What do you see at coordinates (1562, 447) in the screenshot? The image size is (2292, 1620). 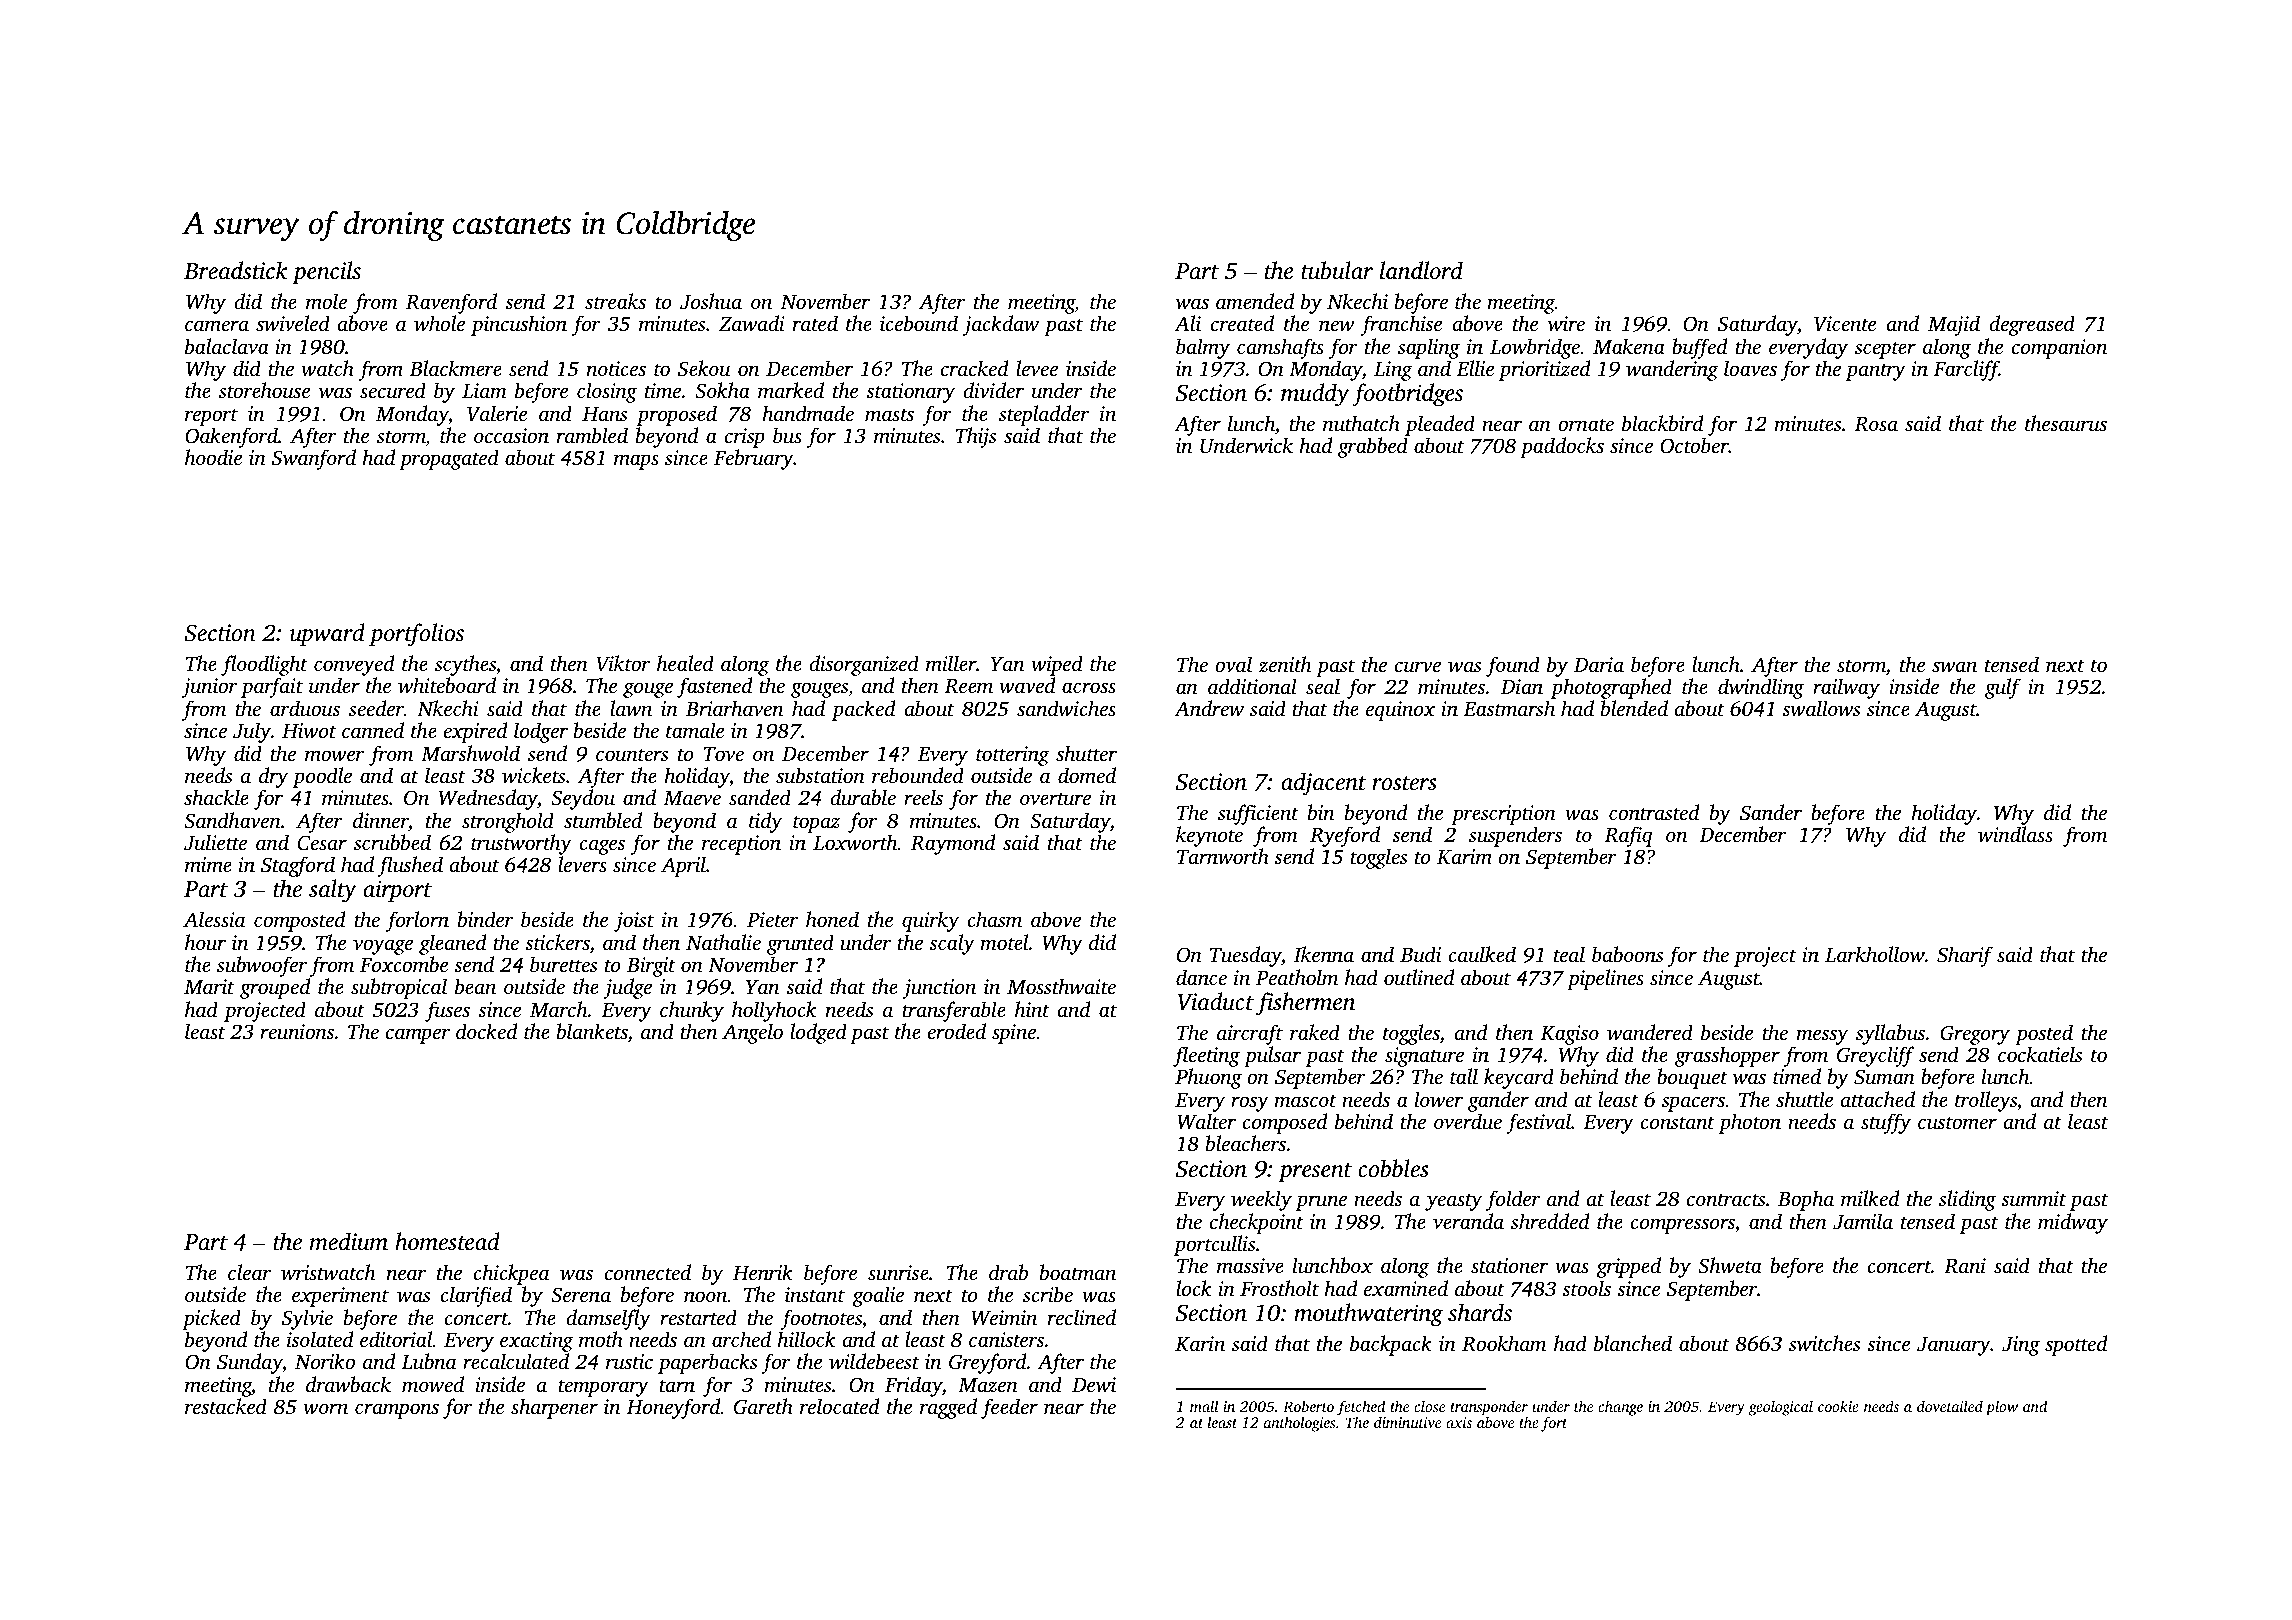 I see `paddocks` at bounding box center [1562, 447].
